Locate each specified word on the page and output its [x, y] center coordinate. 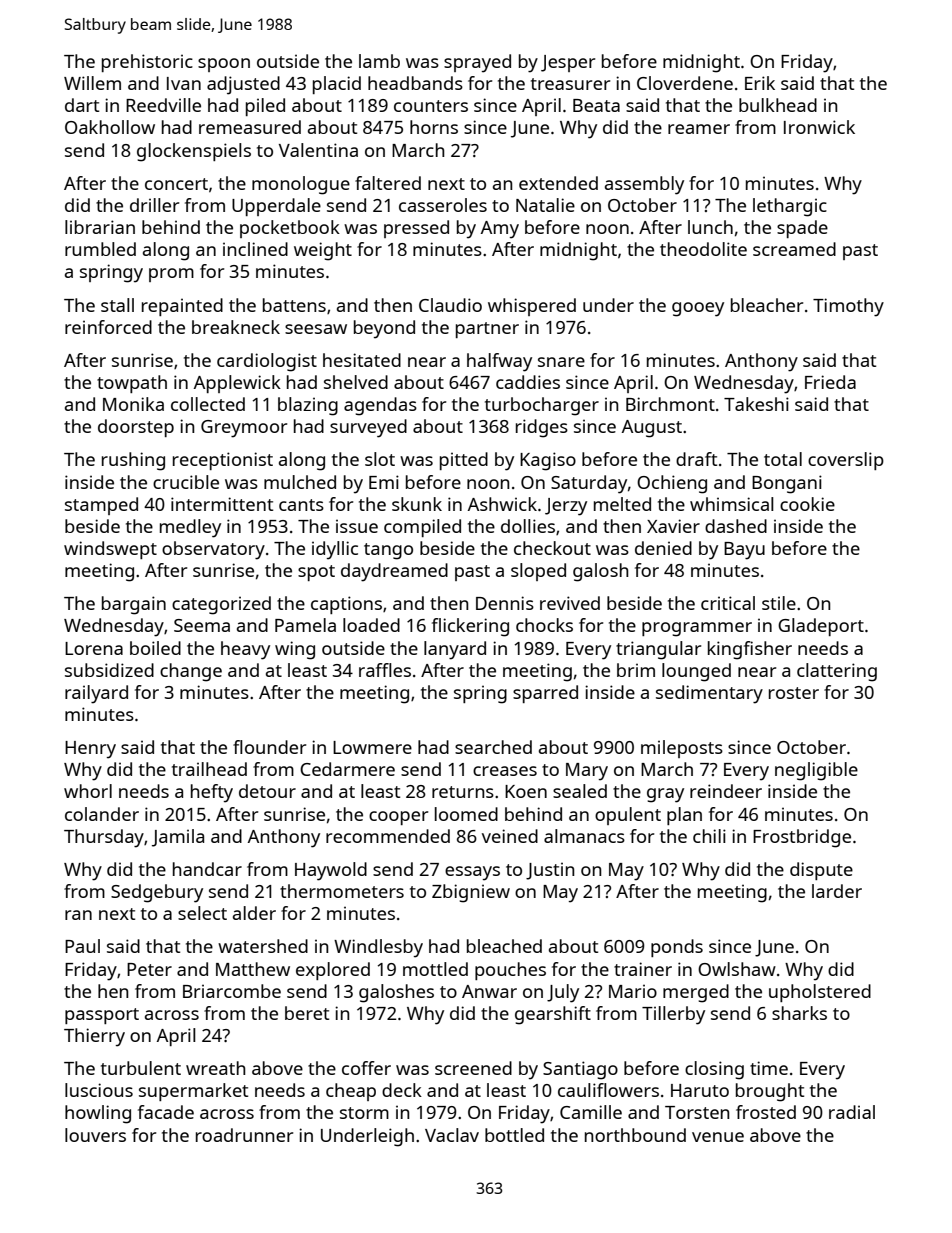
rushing [133, 461]
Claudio [450, 305]
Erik [760, 83]
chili [709, 836]
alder [254, 913]
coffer [366, 1068]
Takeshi [756, 404]
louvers [95, 1135]
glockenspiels [194, 152]
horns [434, 127]
